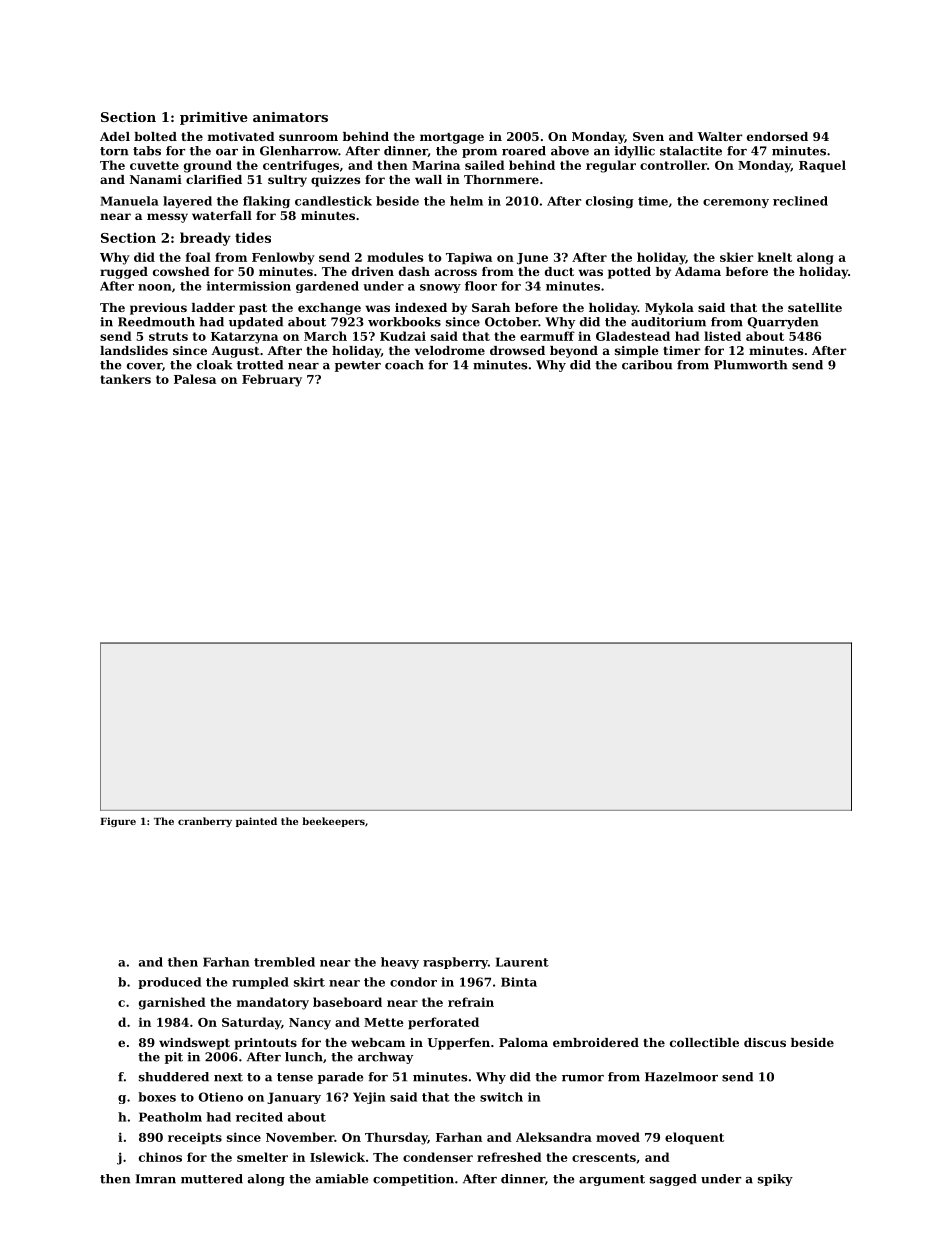 Image resolution: width=952 pixels, height=1233 pixels. What do you see at coordinates (522, 962) in the screenshot?
I see `Laurent` at bounding box center [522, 962].
